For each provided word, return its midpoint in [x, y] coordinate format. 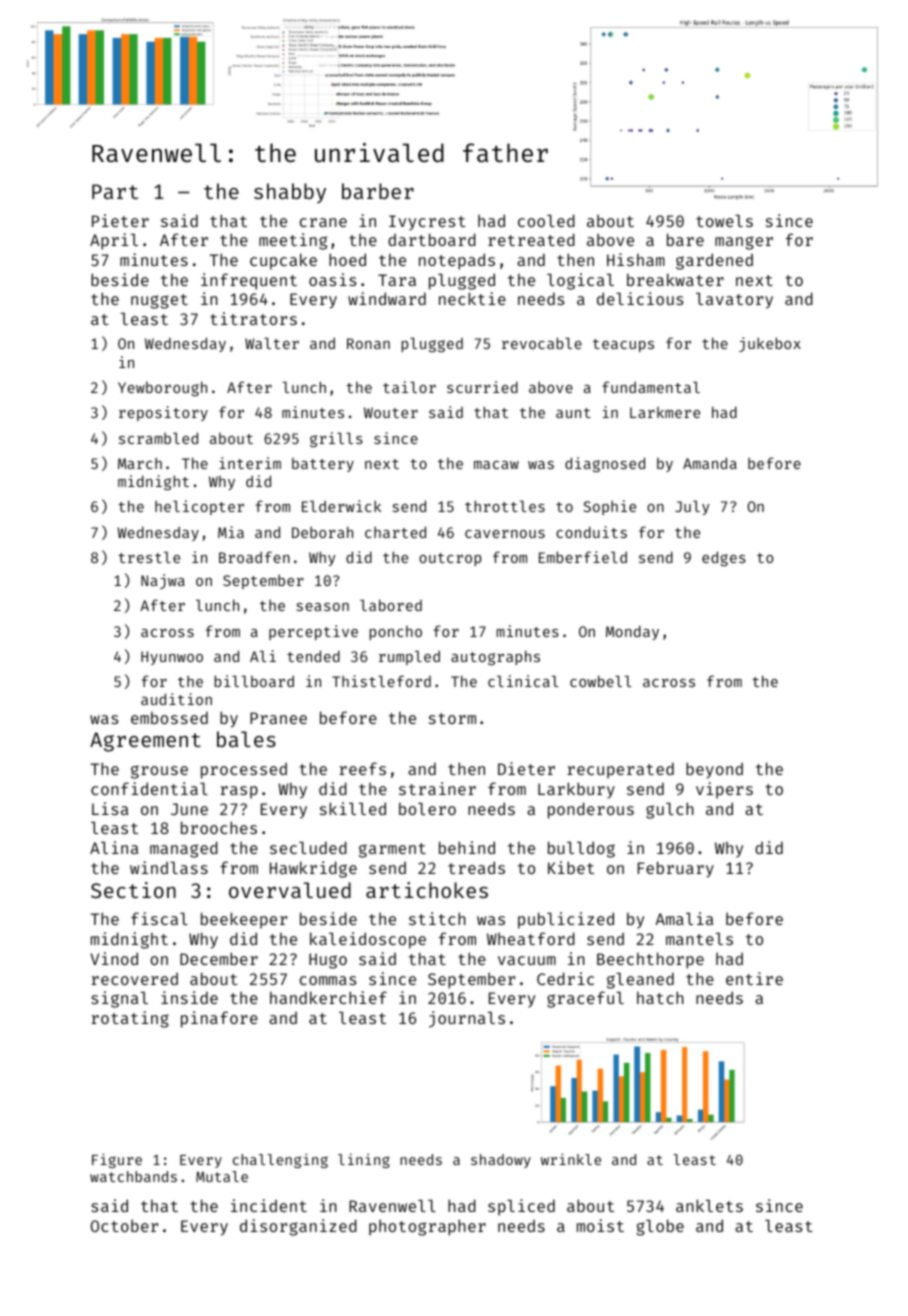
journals [467, 1019]
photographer [427, 1227]
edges [724, 558]
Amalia [684, 918]
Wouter [391, 412]
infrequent [249, 281]
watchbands [133, 1176]
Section [133, 890]
